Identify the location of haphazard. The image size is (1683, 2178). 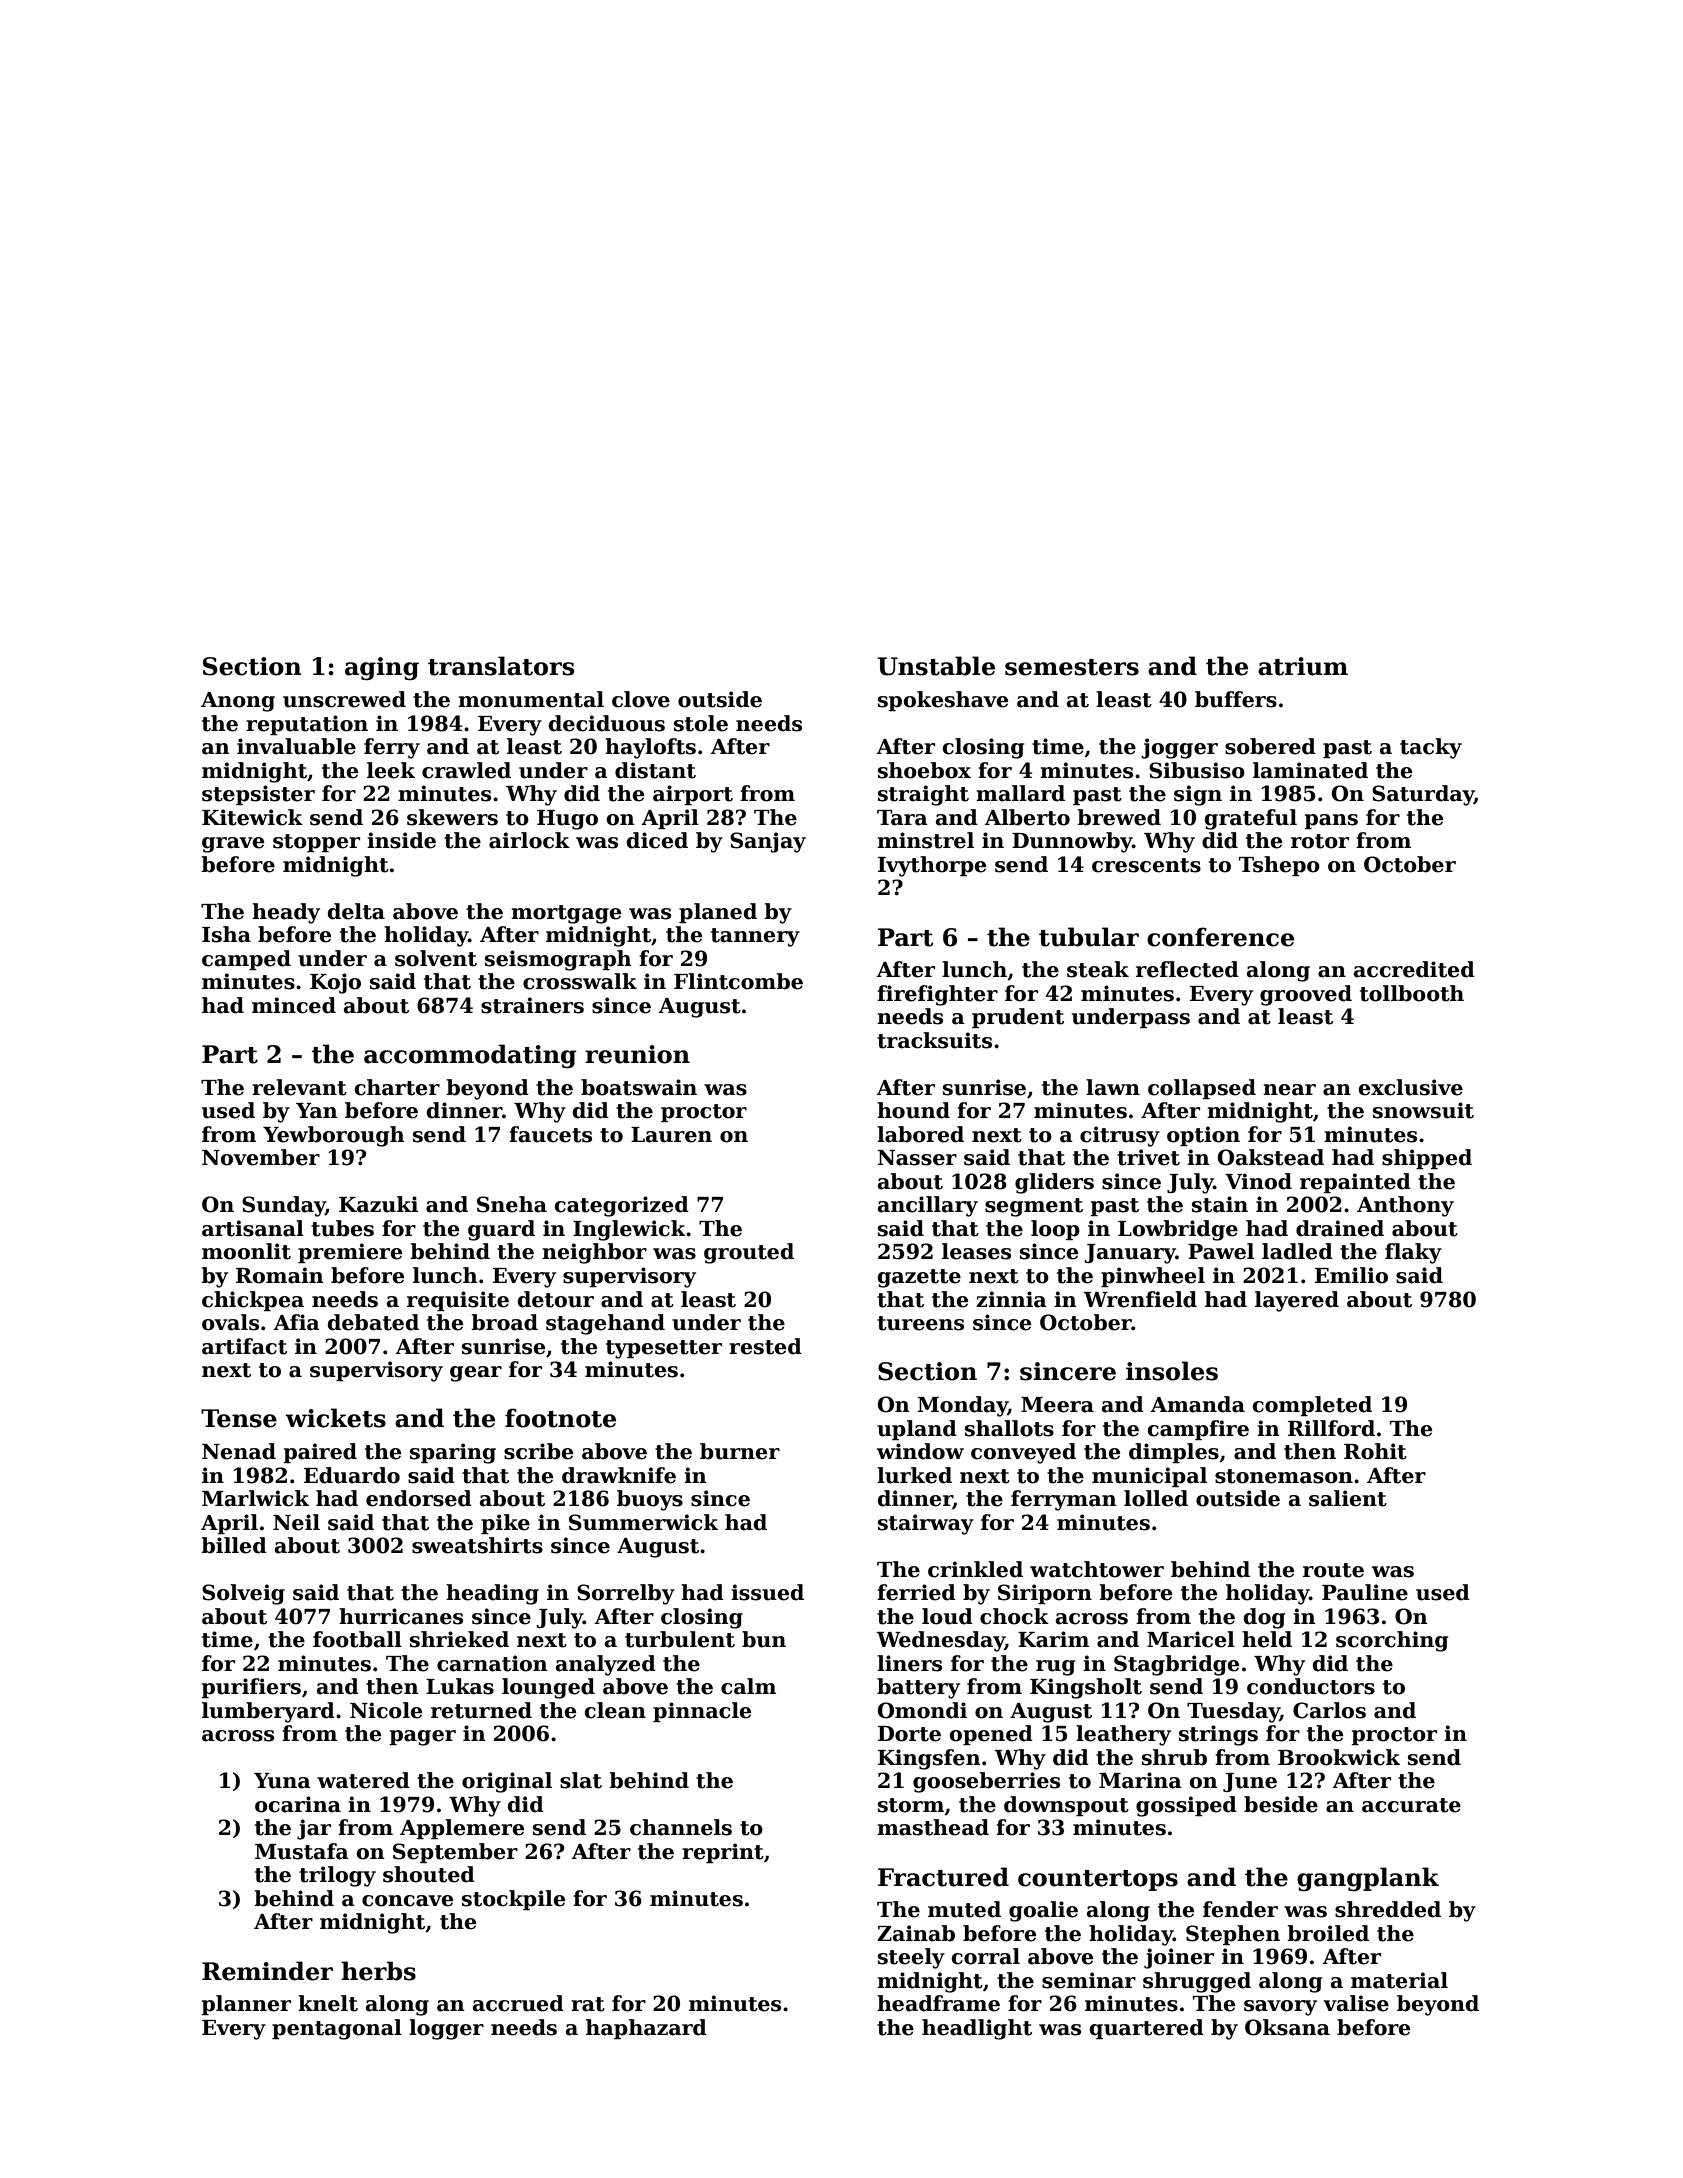
(646, 2029).
